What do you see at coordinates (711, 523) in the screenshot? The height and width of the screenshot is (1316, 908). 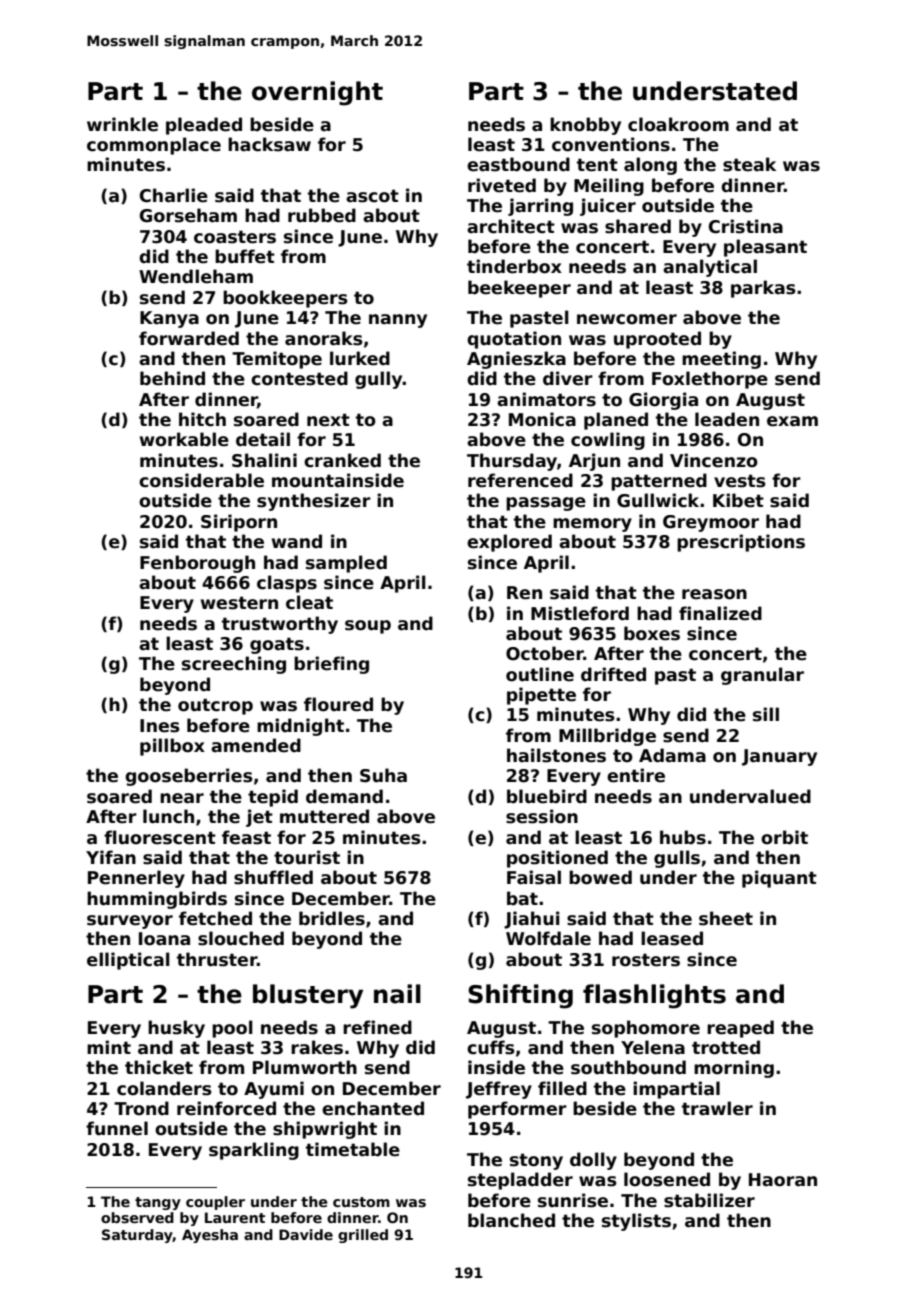 I see `Greymoor` at bounding box center [711, 523].
